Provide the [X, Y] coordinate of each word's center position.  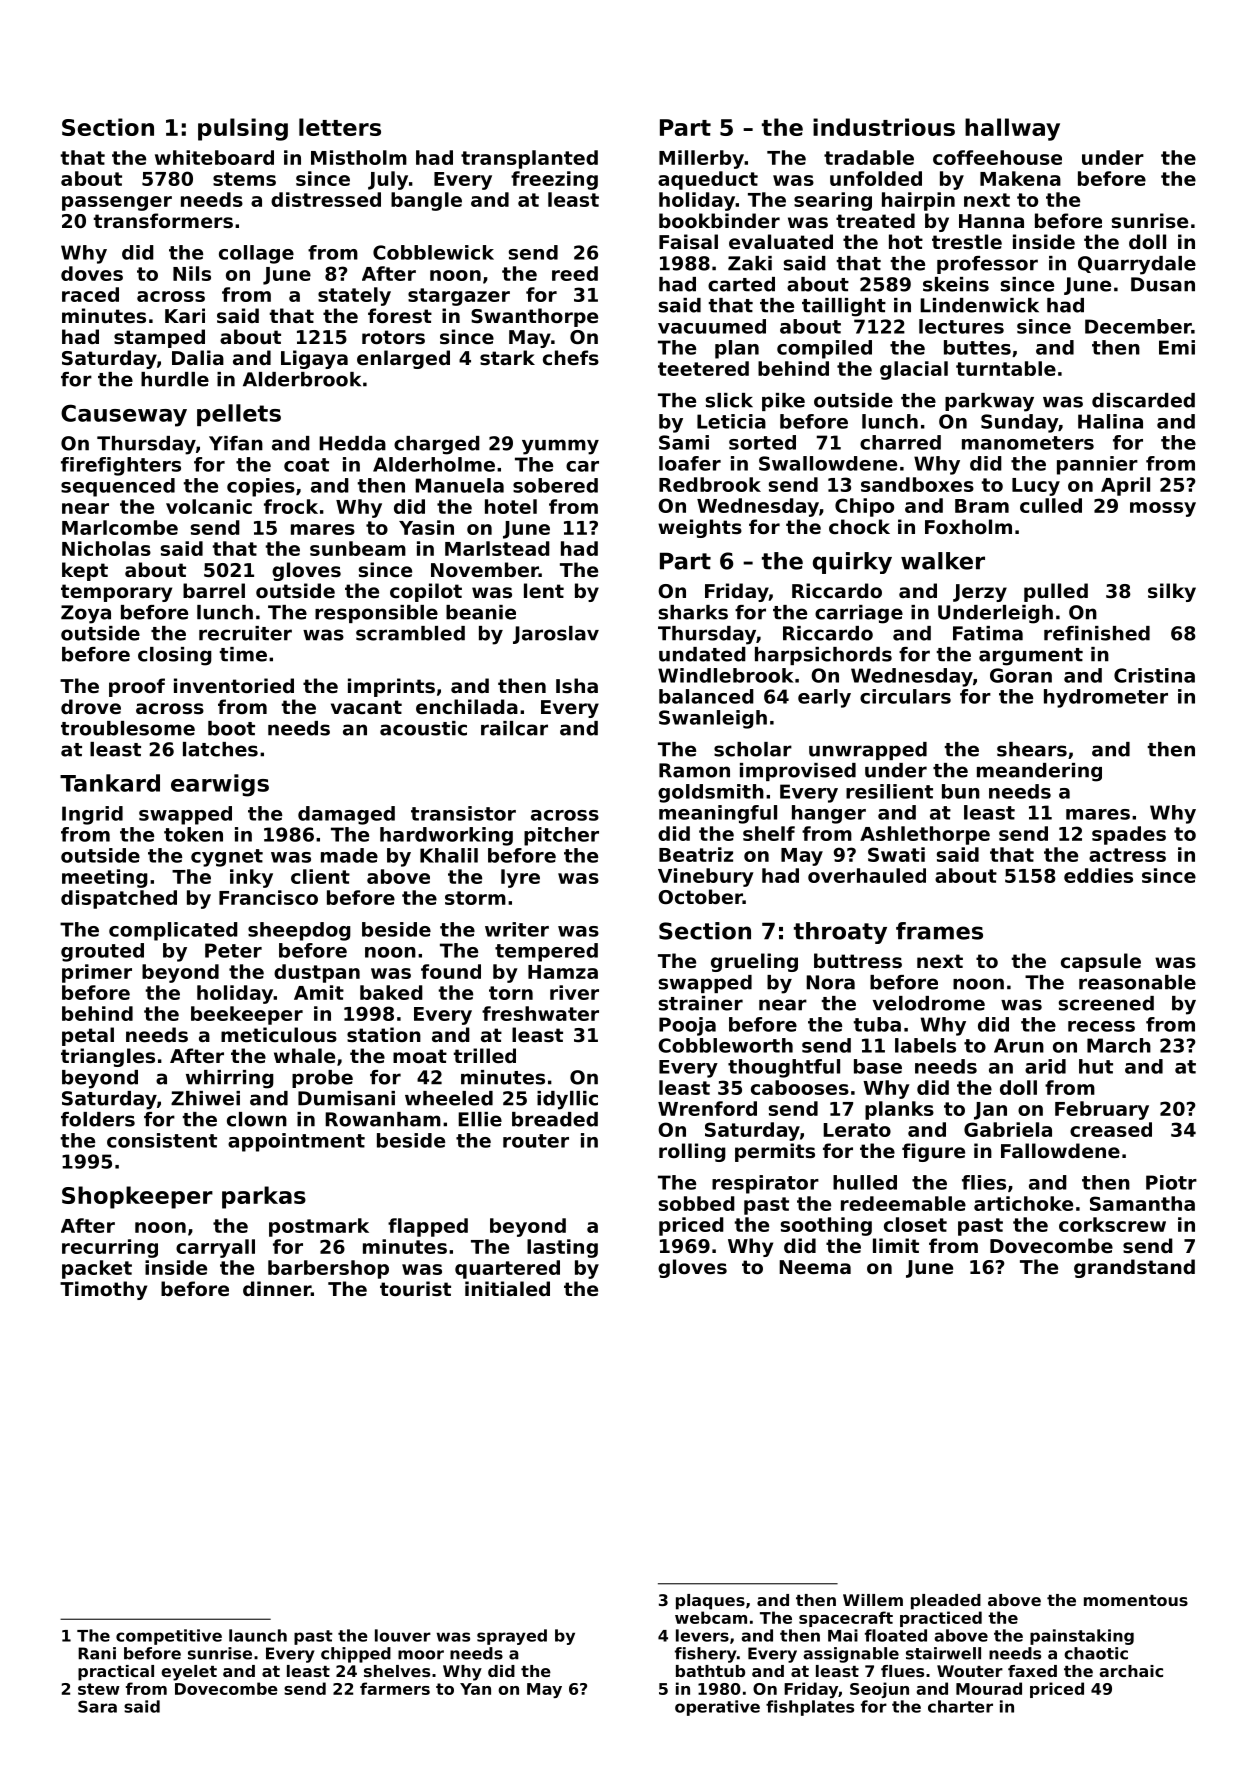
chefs [571, 358]
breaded [555, 1119]
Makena [1020, 178]
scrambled [410, 633]
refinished [1097, 633]
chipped [356, 1655]
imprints [391, 687]
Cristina [1154, 675]
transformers [163, 220]
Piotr [1171, 1182]
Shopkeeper [137, 1197]
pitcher [561, 836]
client [320, 876]
